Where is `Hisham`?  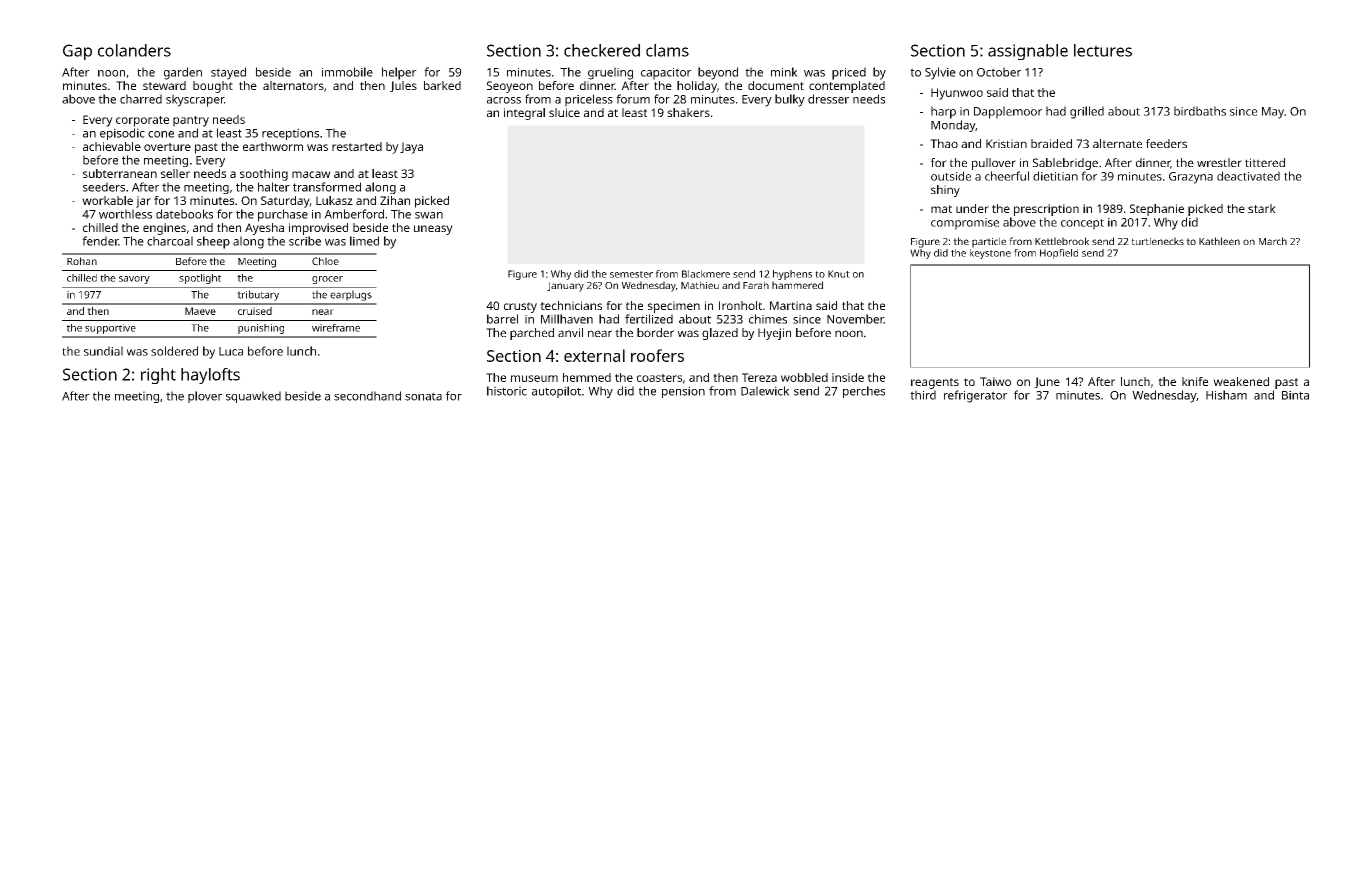
Hisham is located at coordinates (1226, 395).
